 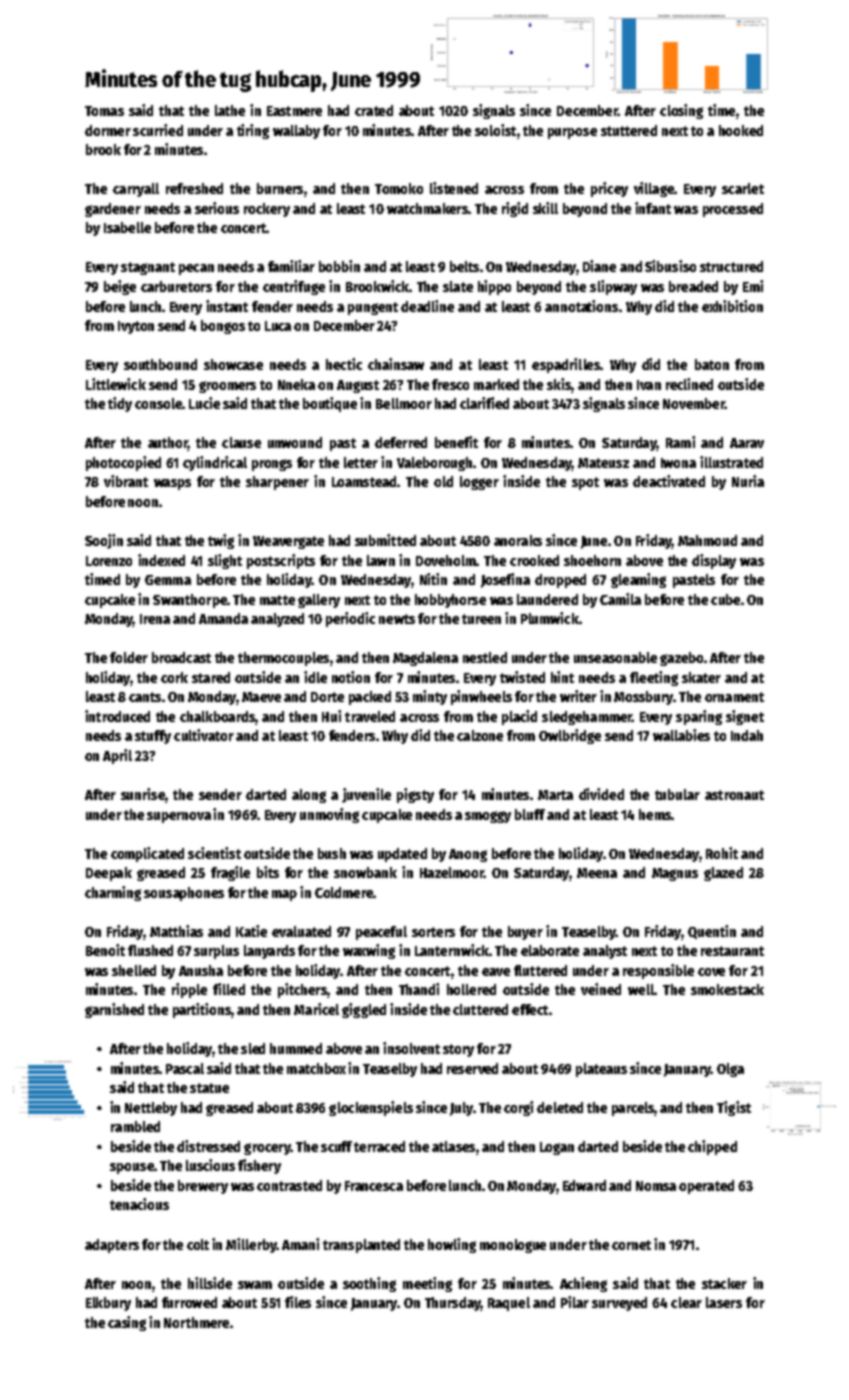 I want to click on giggled, so click(x=364, y=1010).
